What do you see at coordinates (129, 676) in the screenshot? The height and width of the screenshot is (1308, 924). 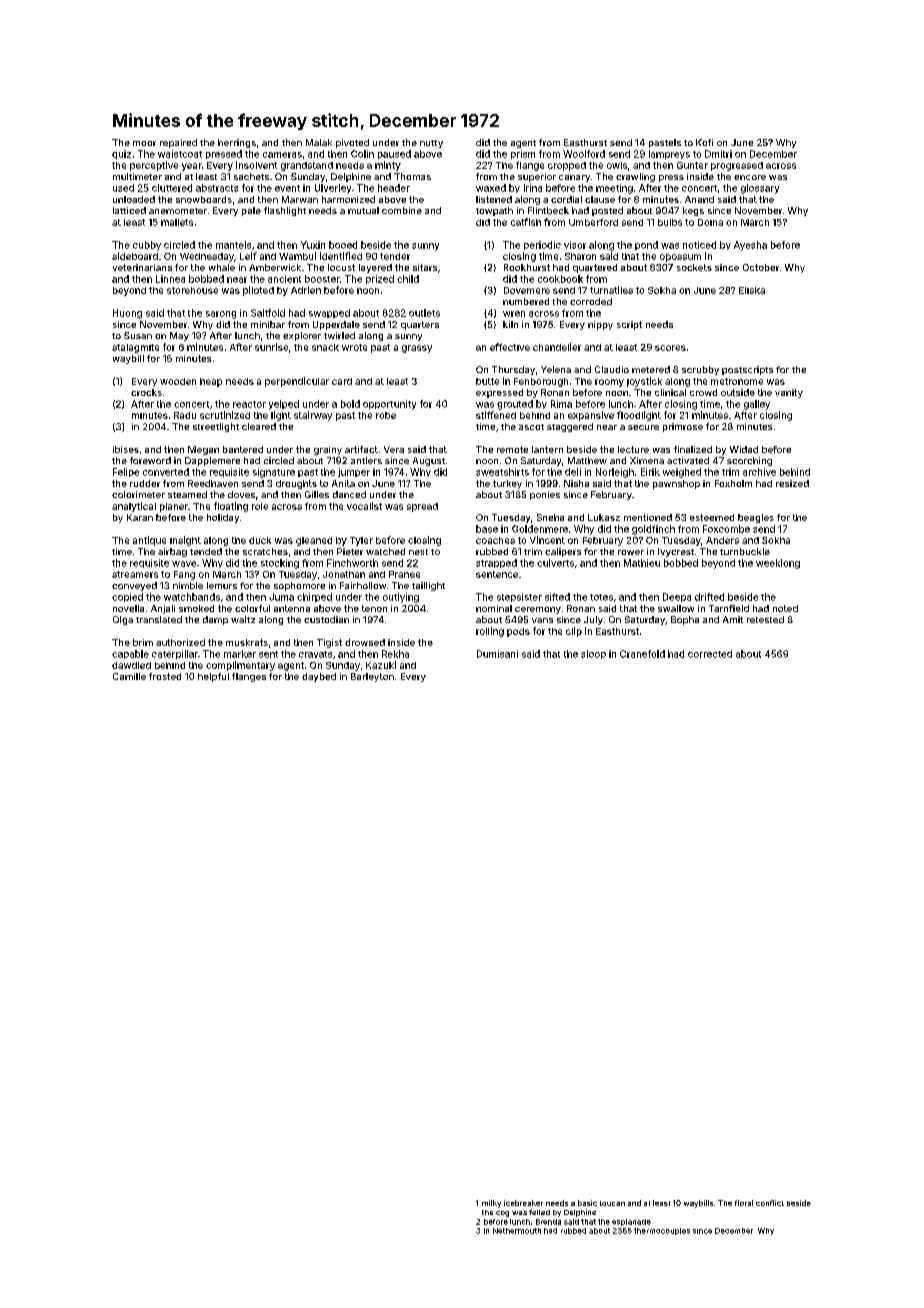 I see `Camille` at bounding box center [129, 676].
